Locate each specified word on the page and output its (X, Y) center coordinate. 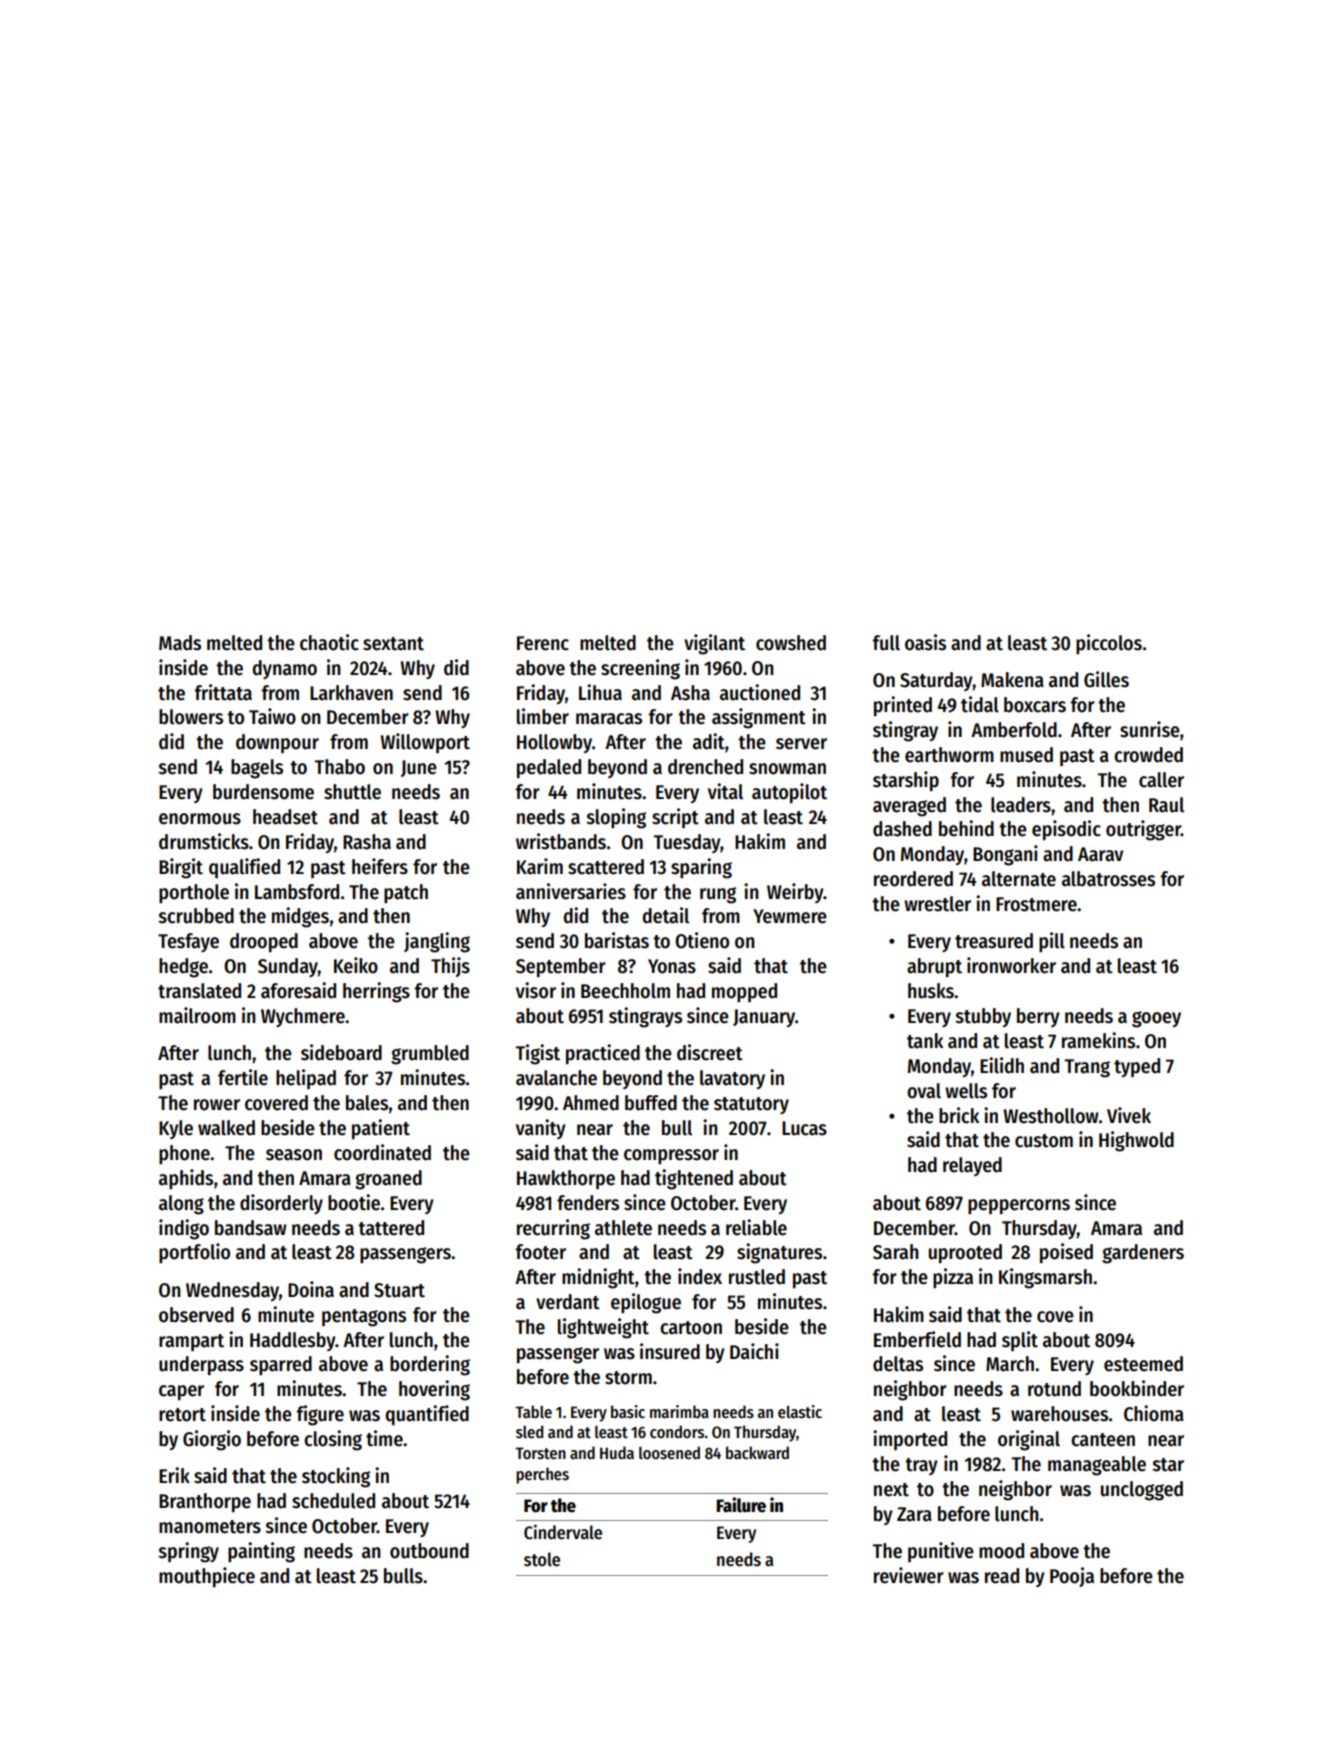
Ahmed (591, 1103)
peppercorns (1019, 1207)
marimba (679, 1411)
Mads (180, 643)
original (1029, 1440)
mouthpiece (207, 1577)
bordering (430, 1365)
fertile (243, 1077)
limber (543, 716)
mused (1026, 755)
